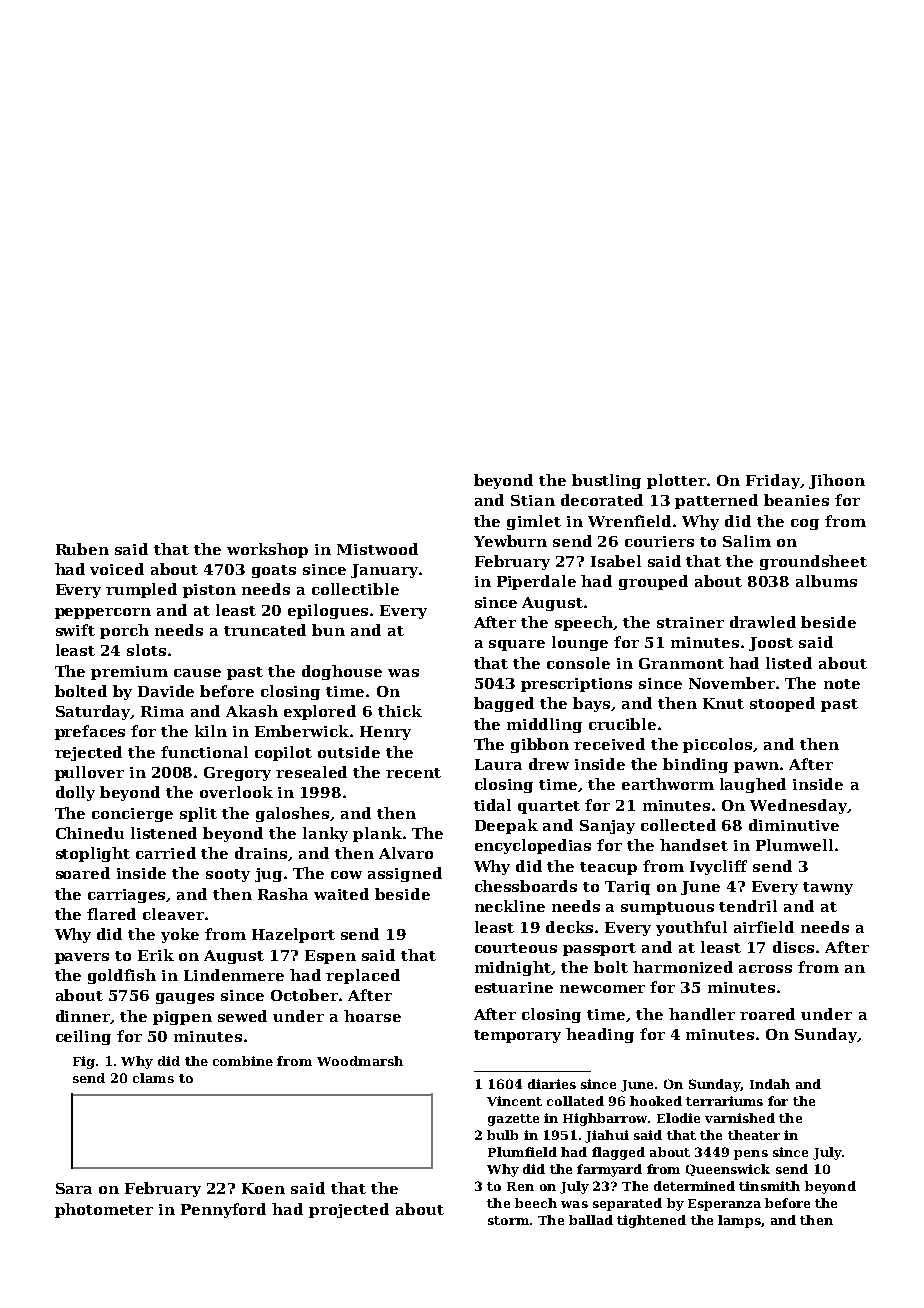 This screenshot has height=1308, width=924. What do you see at coordinates (826, 581) in the screenshot?
I see `albums` at bounding box center [826, 581].
